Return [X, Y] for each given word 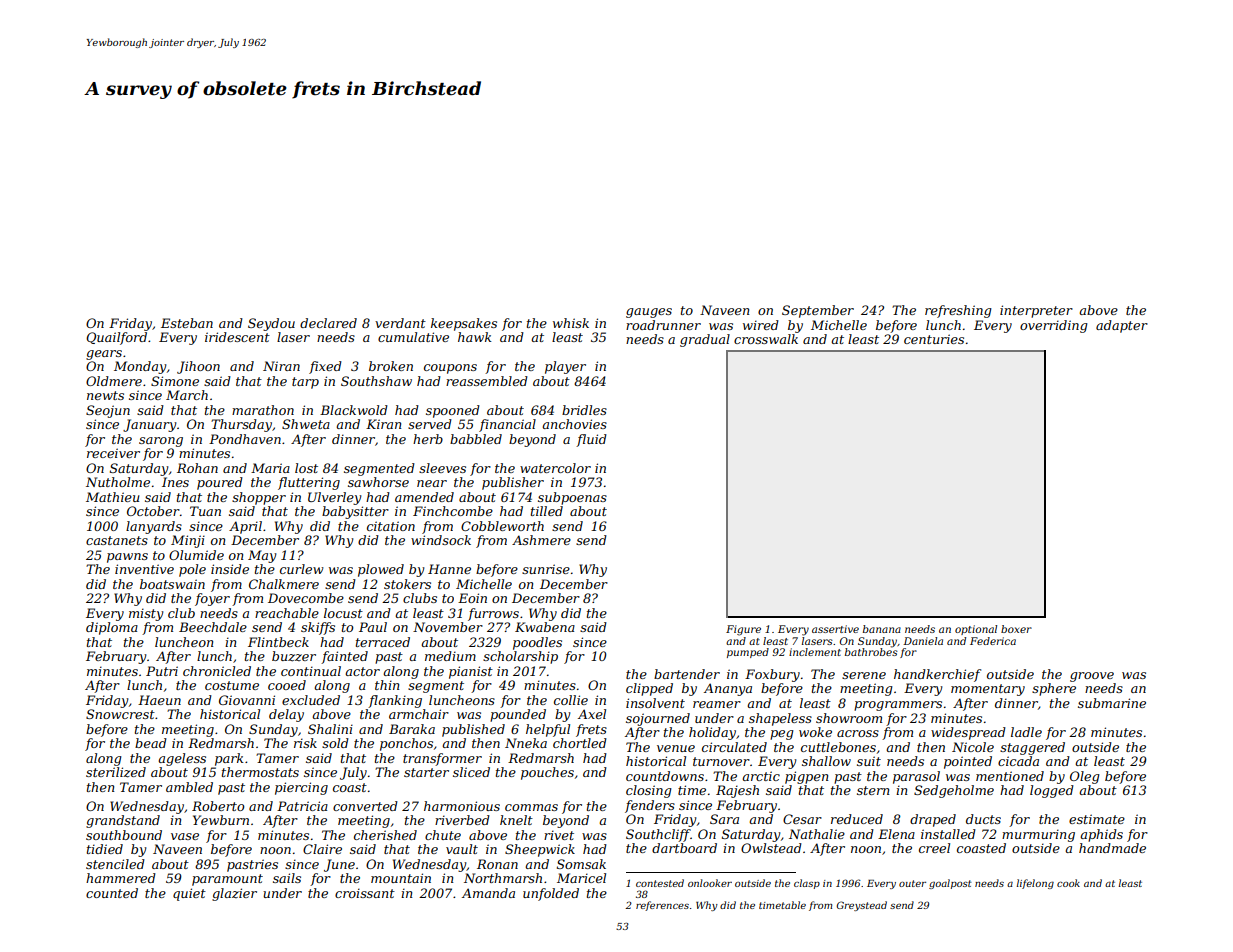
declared [328, 323]
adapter [1122, 326]
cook [1068, 883]
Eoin [472, 598]
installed [948, 834]
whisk [571, 323]
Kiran [383, 424]
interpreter [1036, 311]
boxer [1016, 629]
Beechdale [213, 627]
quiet [189, 894]
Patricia [302, 806]
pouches [547, 773]
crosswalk [766, 339]
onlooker [710, 883]
